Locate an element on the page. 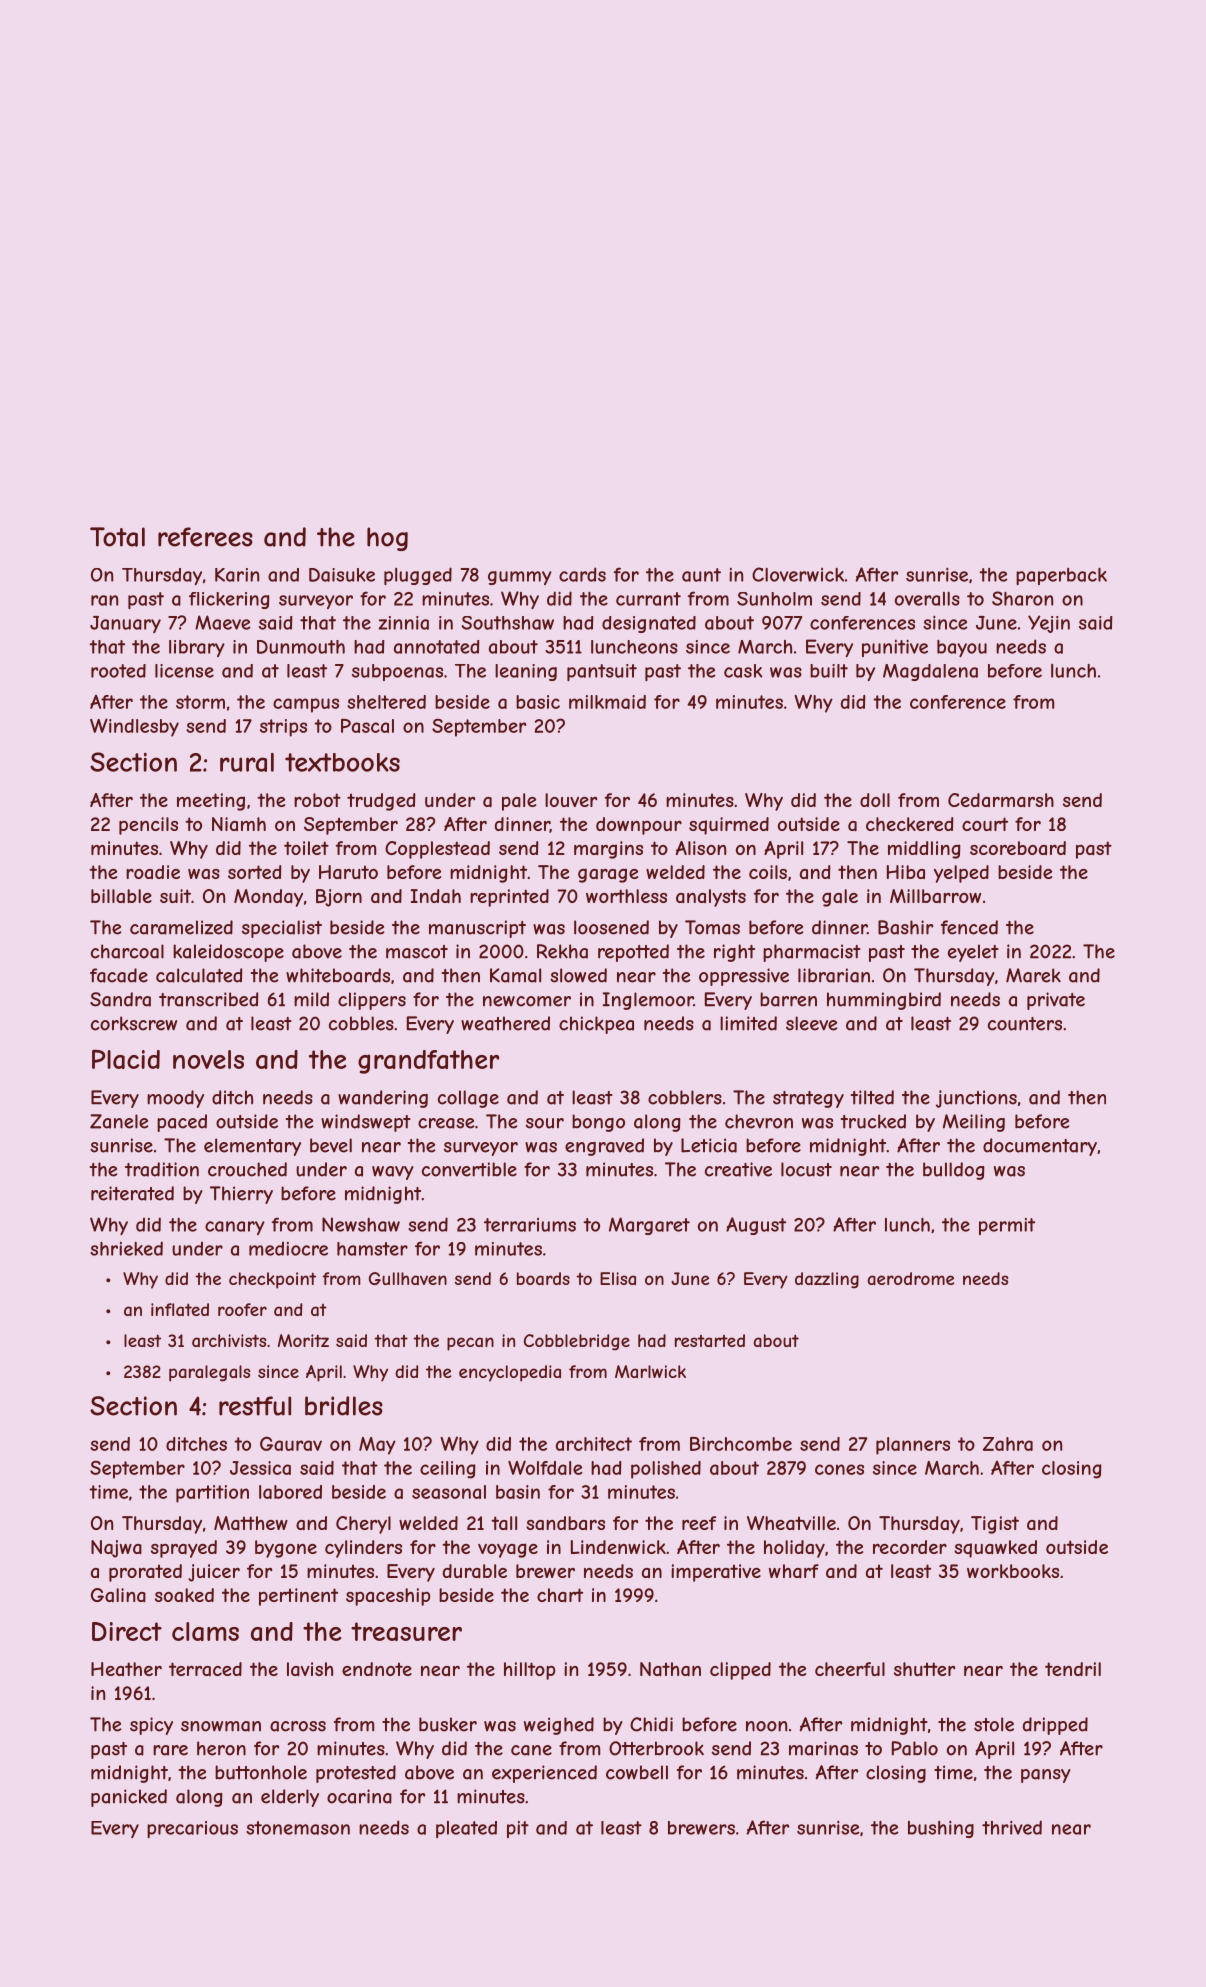  Cloverwick is located at coordinates (798, 574).
